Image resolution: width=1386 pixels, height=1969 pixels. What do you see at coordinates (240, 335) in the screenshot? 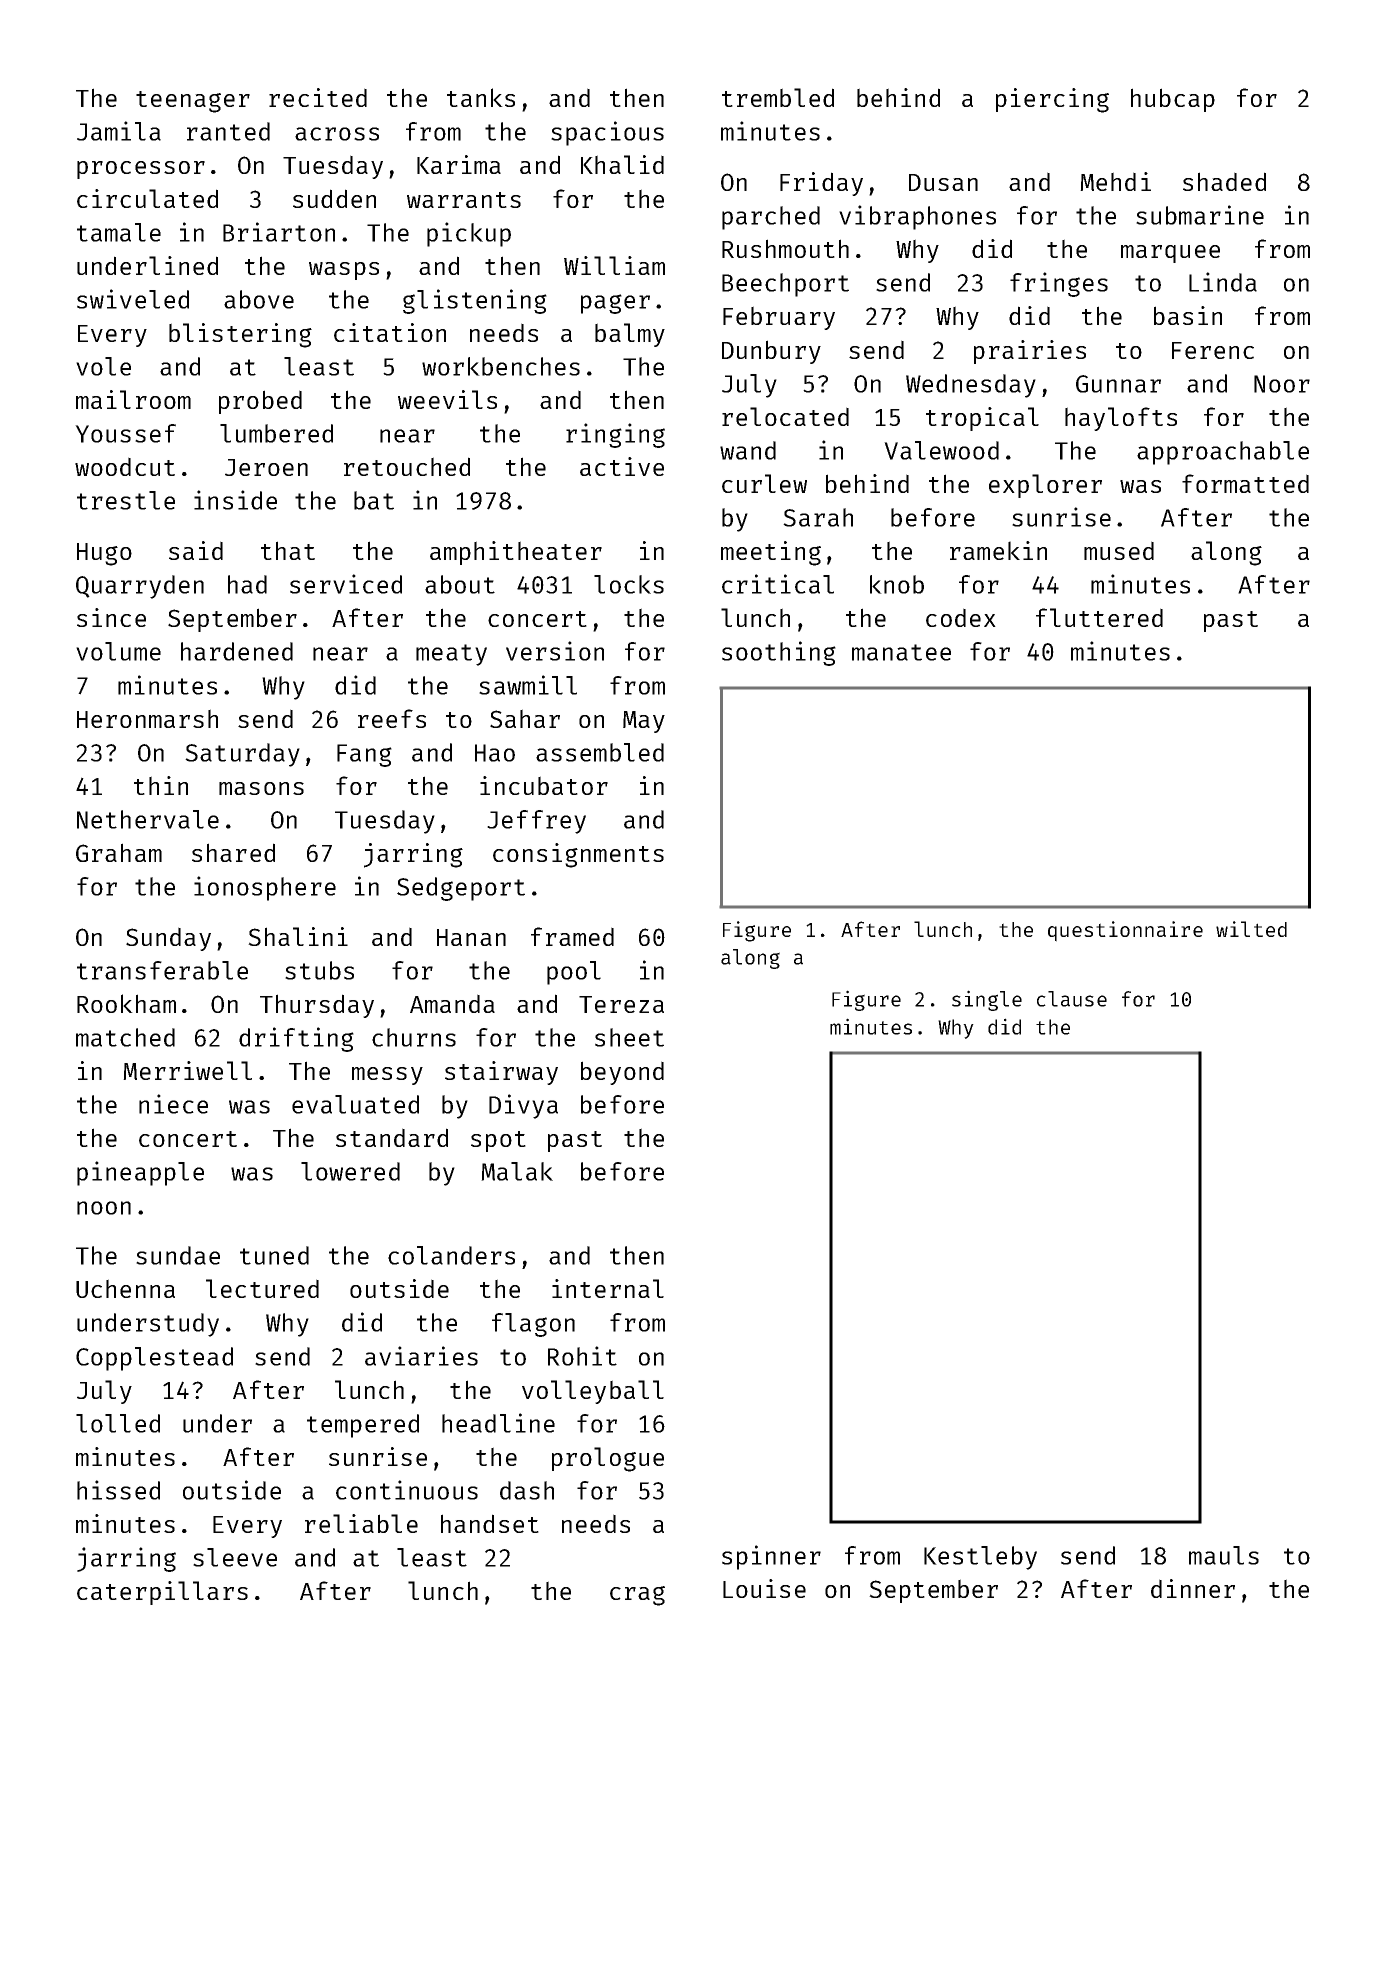
I see `blistering` at bounding box center [240, 335].
